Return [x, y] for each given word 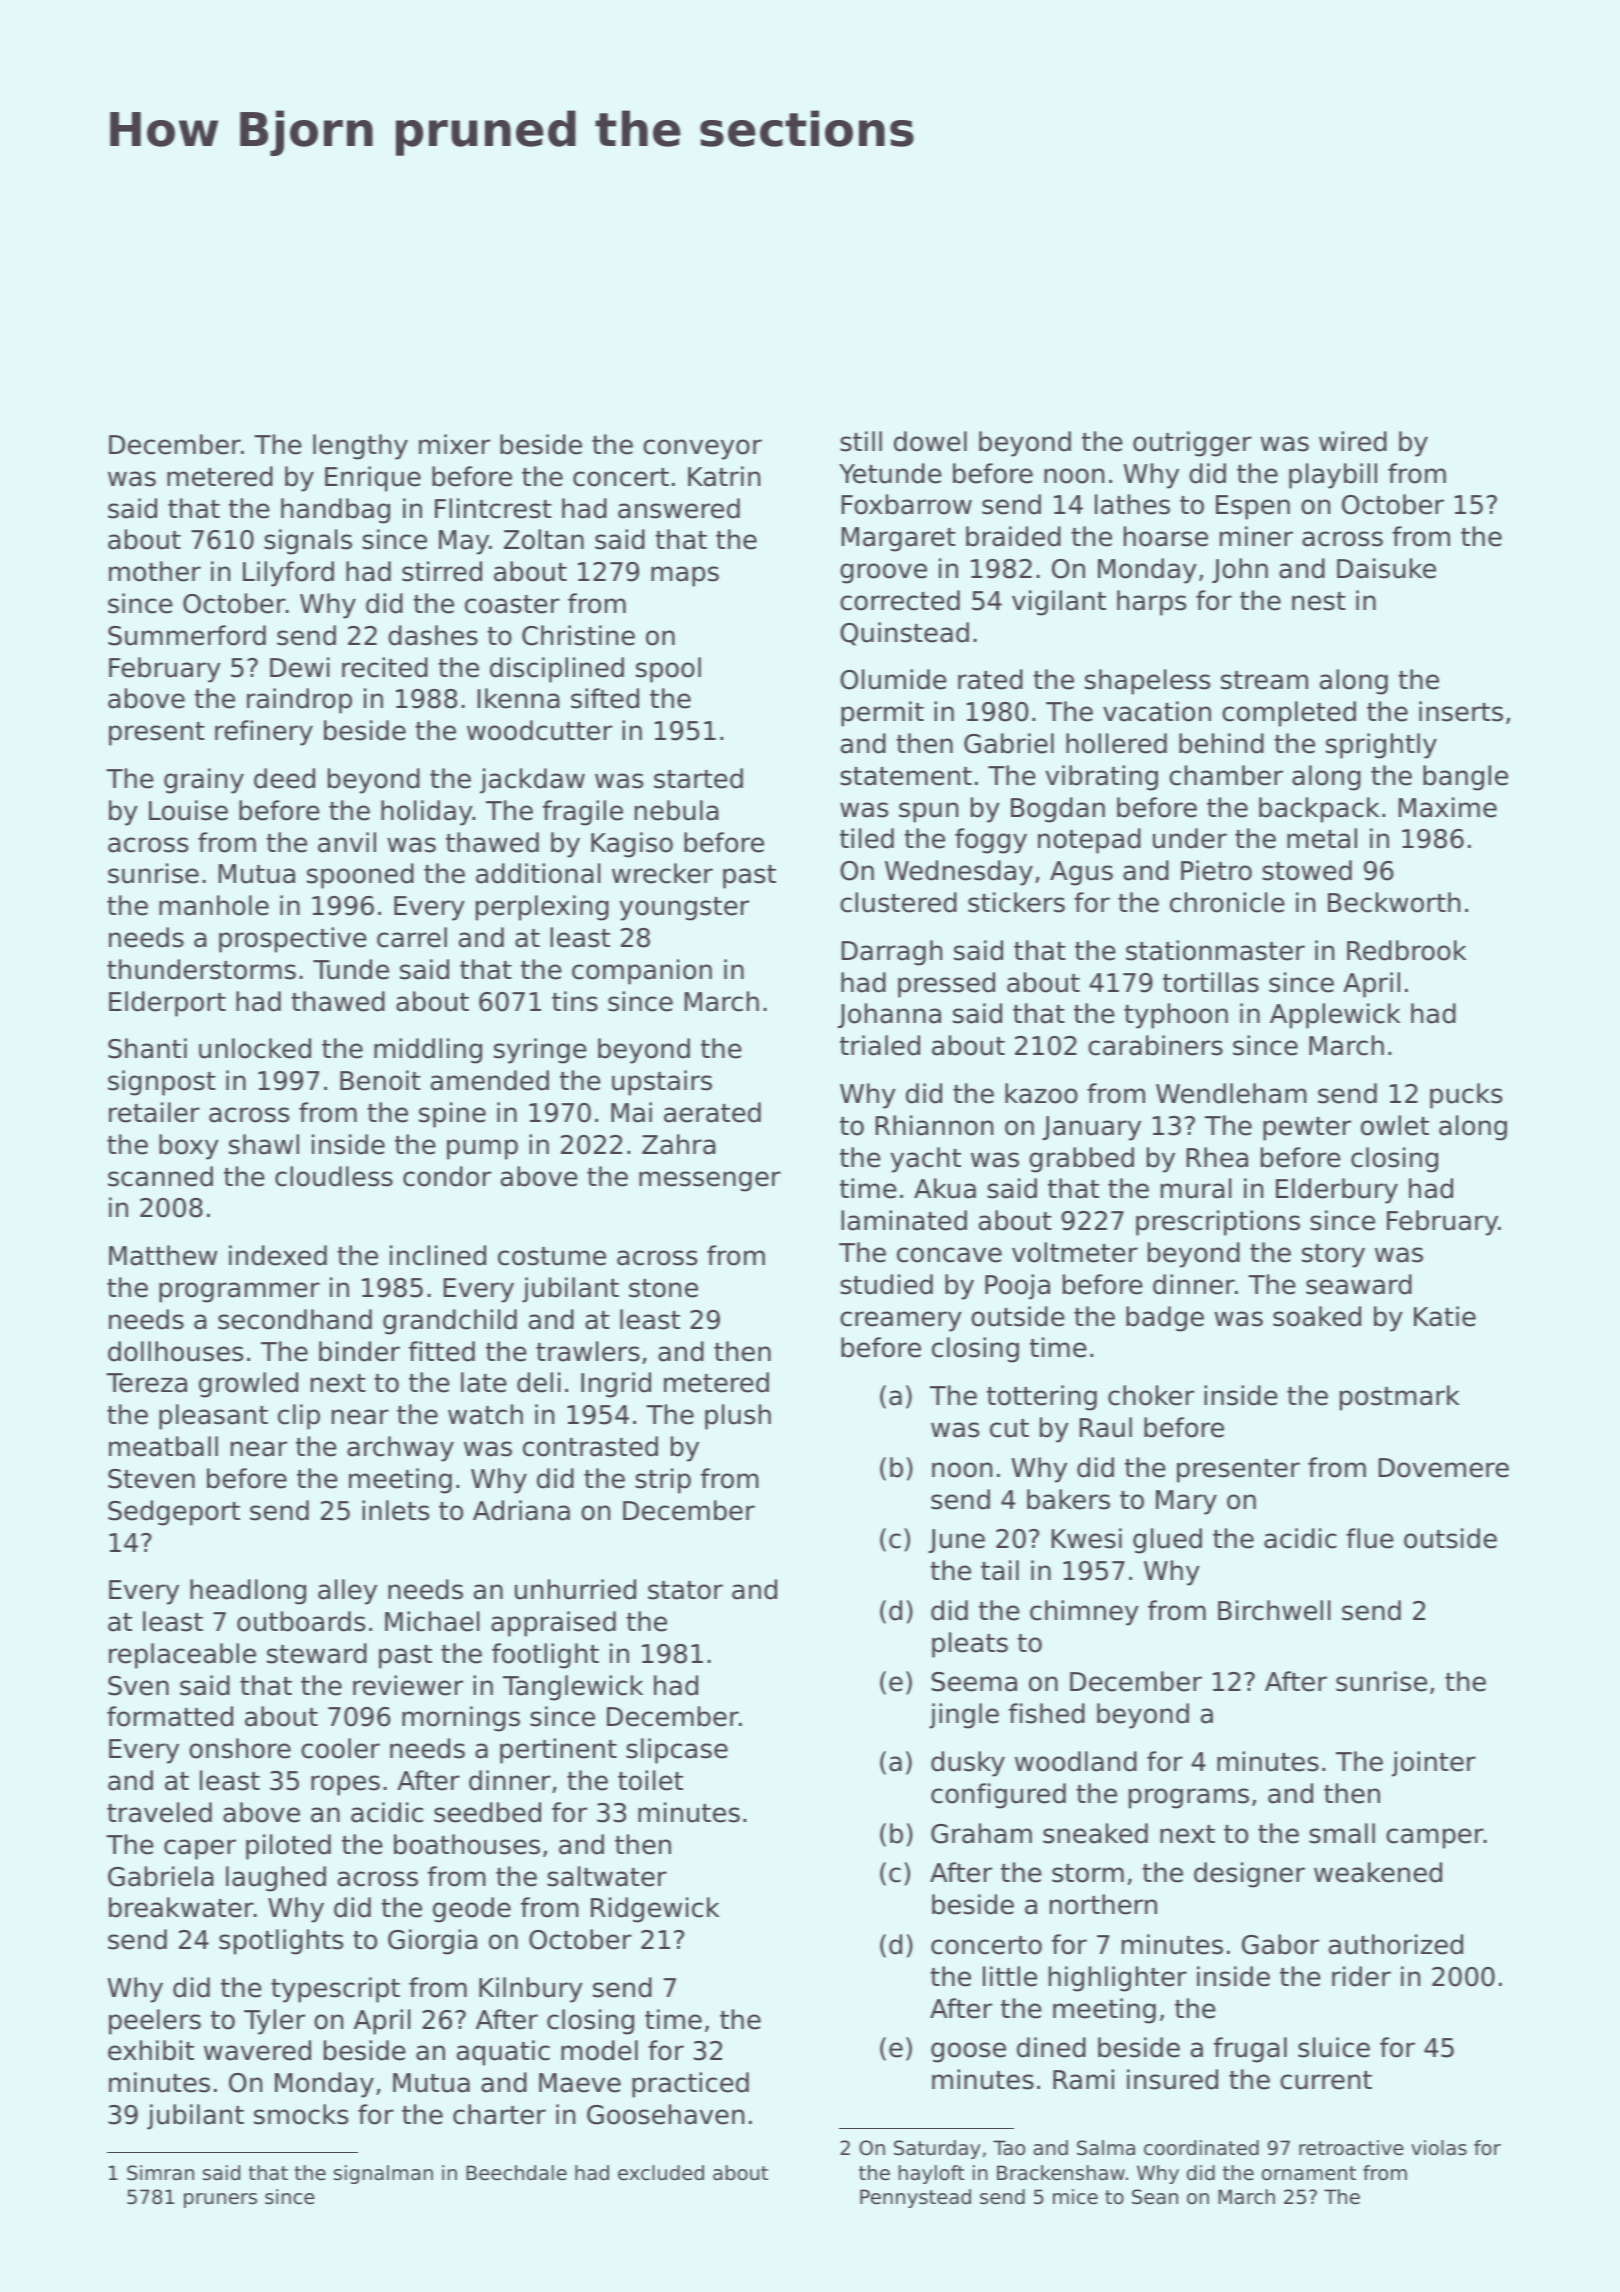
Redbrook [1406, 950]
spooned [360, 876]
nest [1319, 601]
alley [347, 1592]
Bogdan [1058, 810]
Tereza [146, 1383]
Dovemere [1444, 1468]
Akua [945, 1188]
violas [1439, 2148]
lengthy [360, 447]
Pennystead [915, 2198]
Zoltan [544, 539]
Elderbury [1337, 1191]
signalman [383, 2174]
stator [685, 1590]
